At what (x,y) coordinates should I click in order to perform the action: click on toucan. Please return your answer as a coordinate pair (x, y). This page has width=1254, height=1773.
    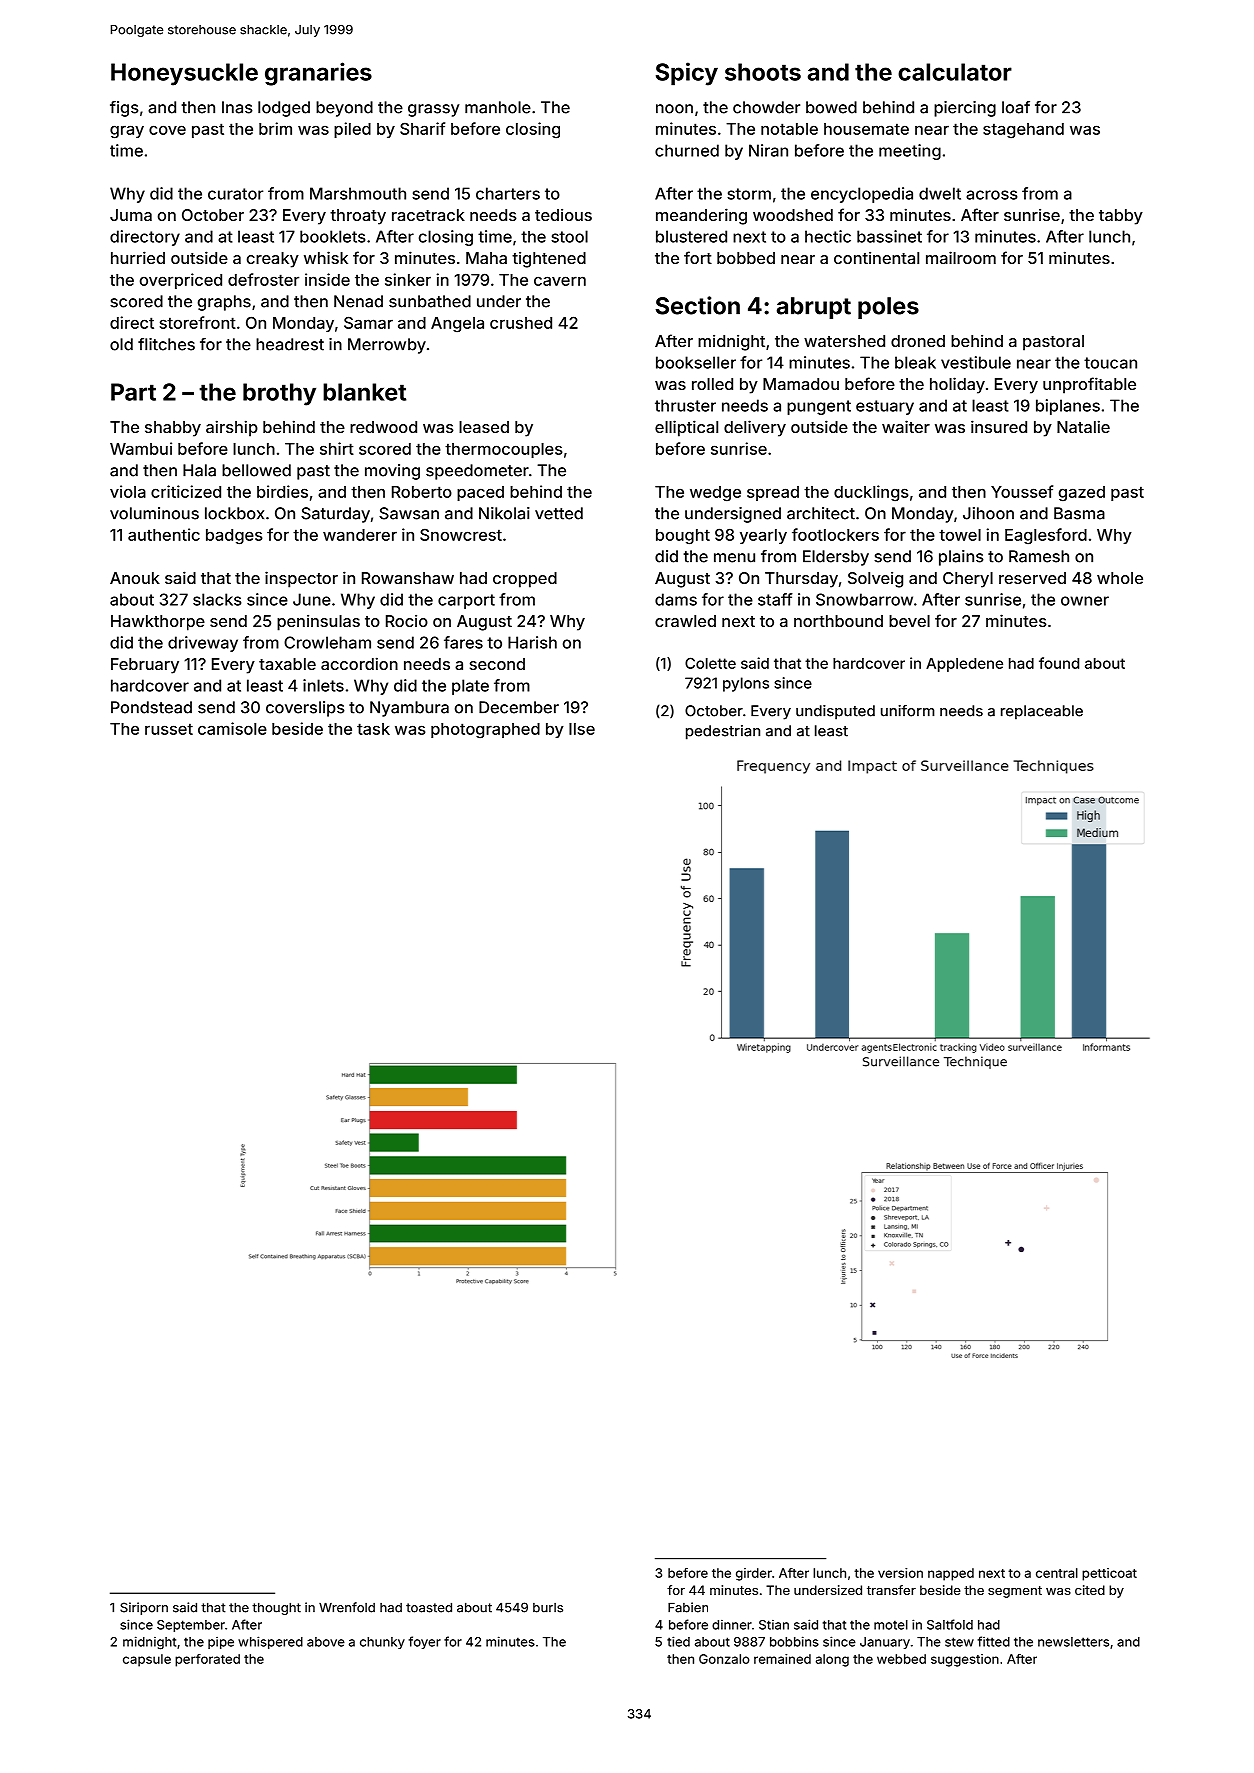
    Looking at the image, I should click on (1110, 363).
